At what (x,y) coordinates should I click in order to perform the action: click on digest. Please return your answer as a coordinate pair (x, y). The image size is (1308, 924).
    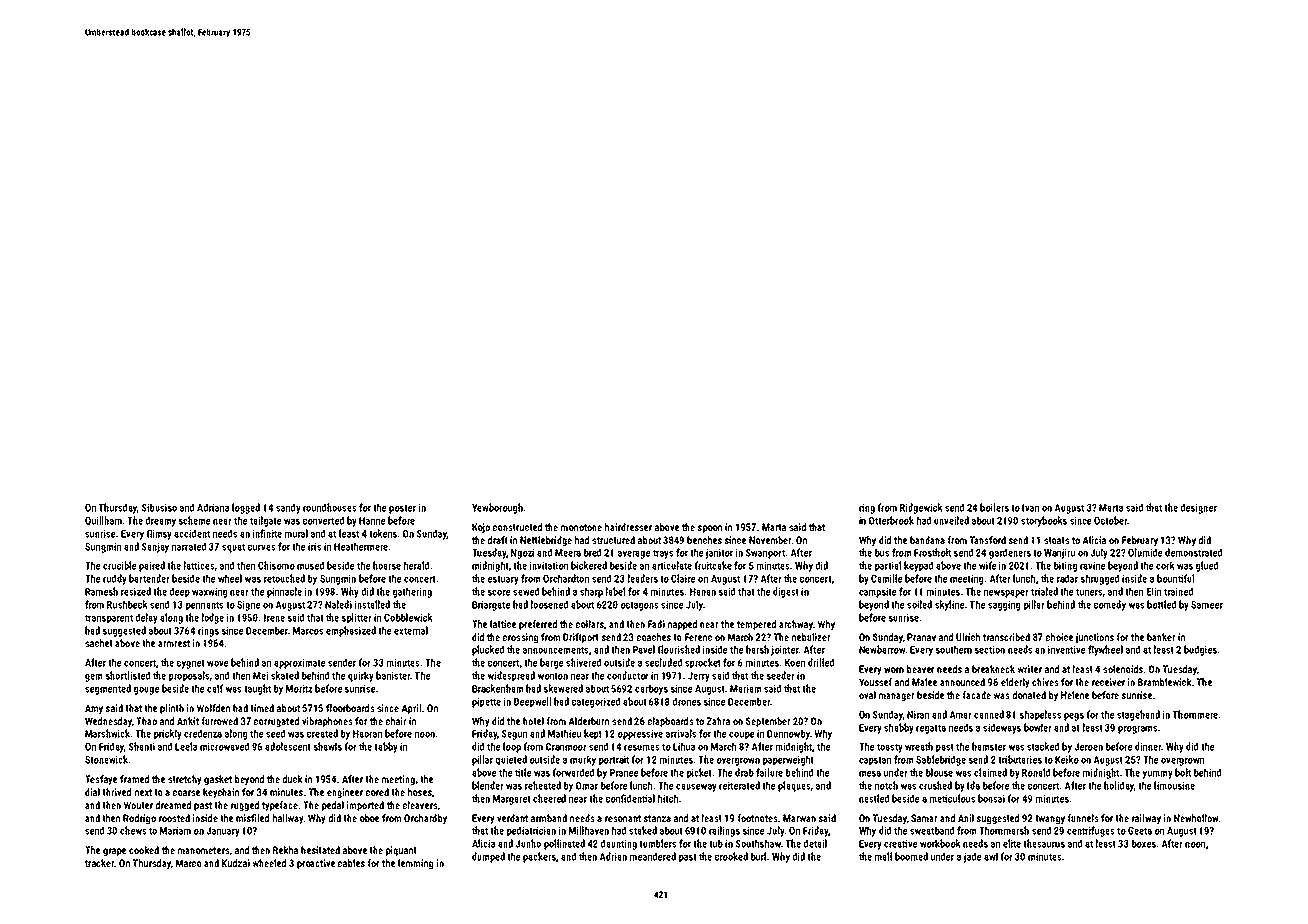
    Looking at the image, I should click on (786, 592).
